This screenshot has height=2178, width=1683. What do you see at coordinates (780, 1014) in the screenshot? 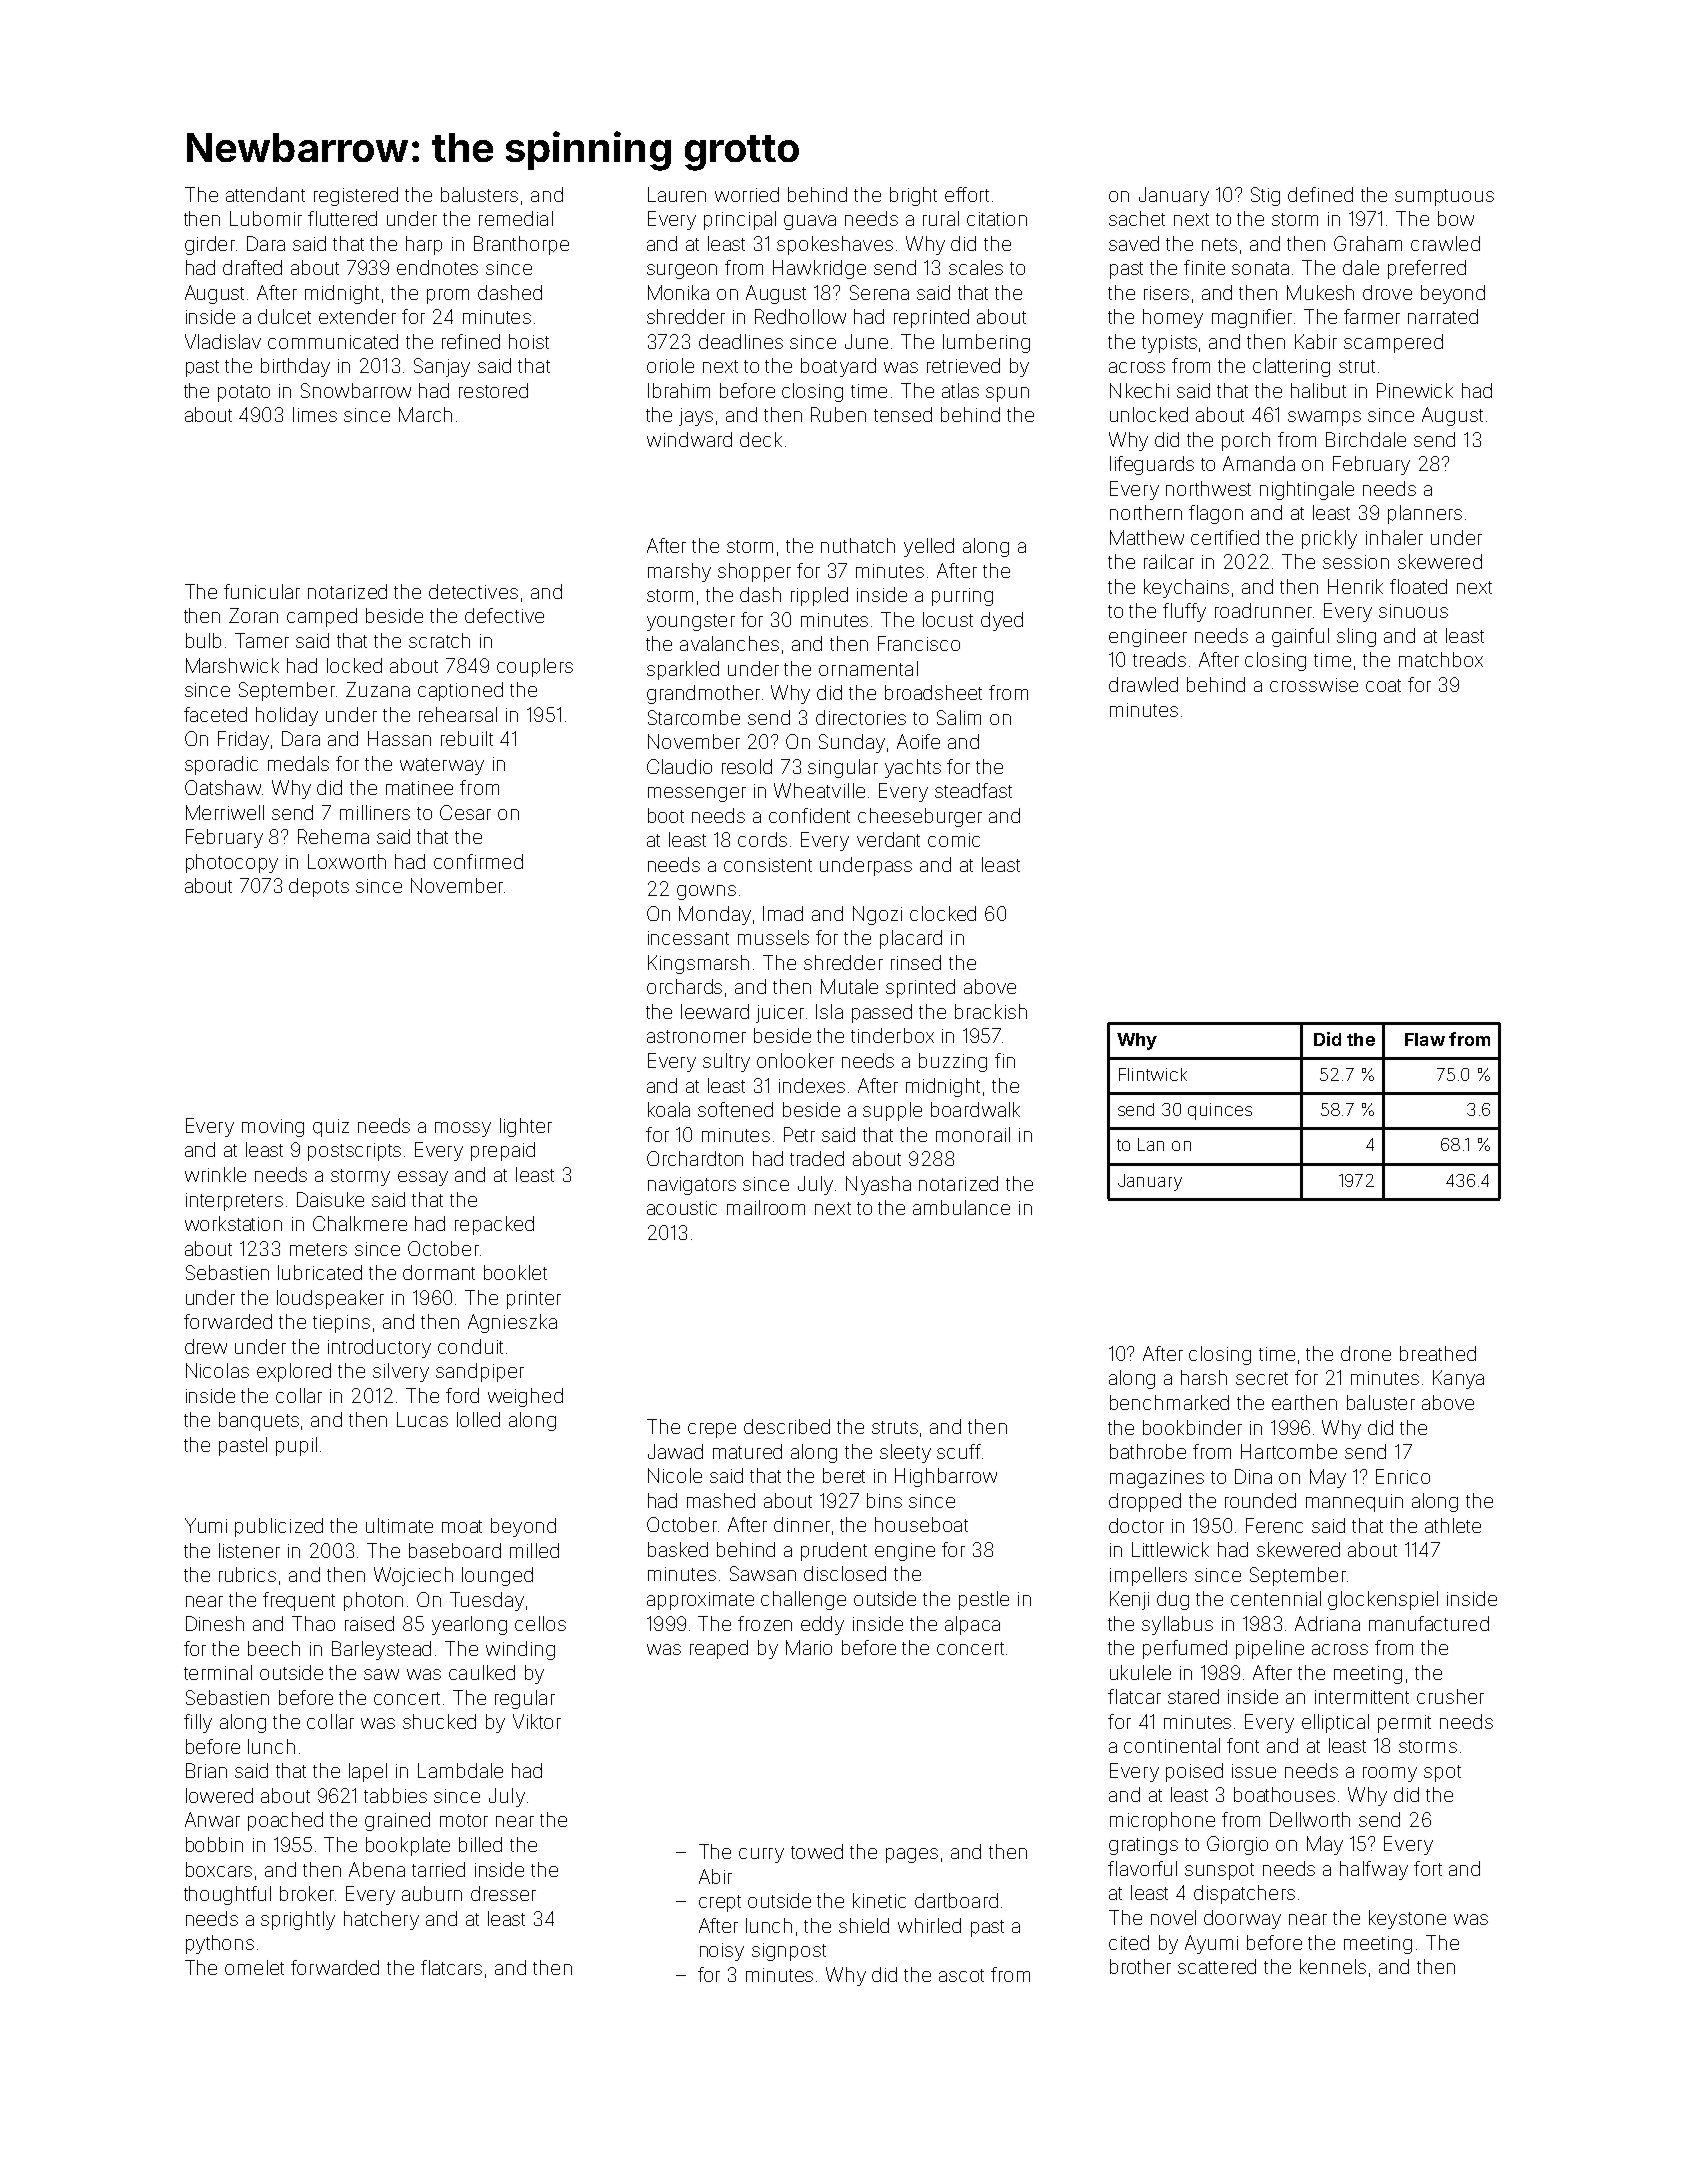
I see `juicer` at bounding box center [780, 1014].
